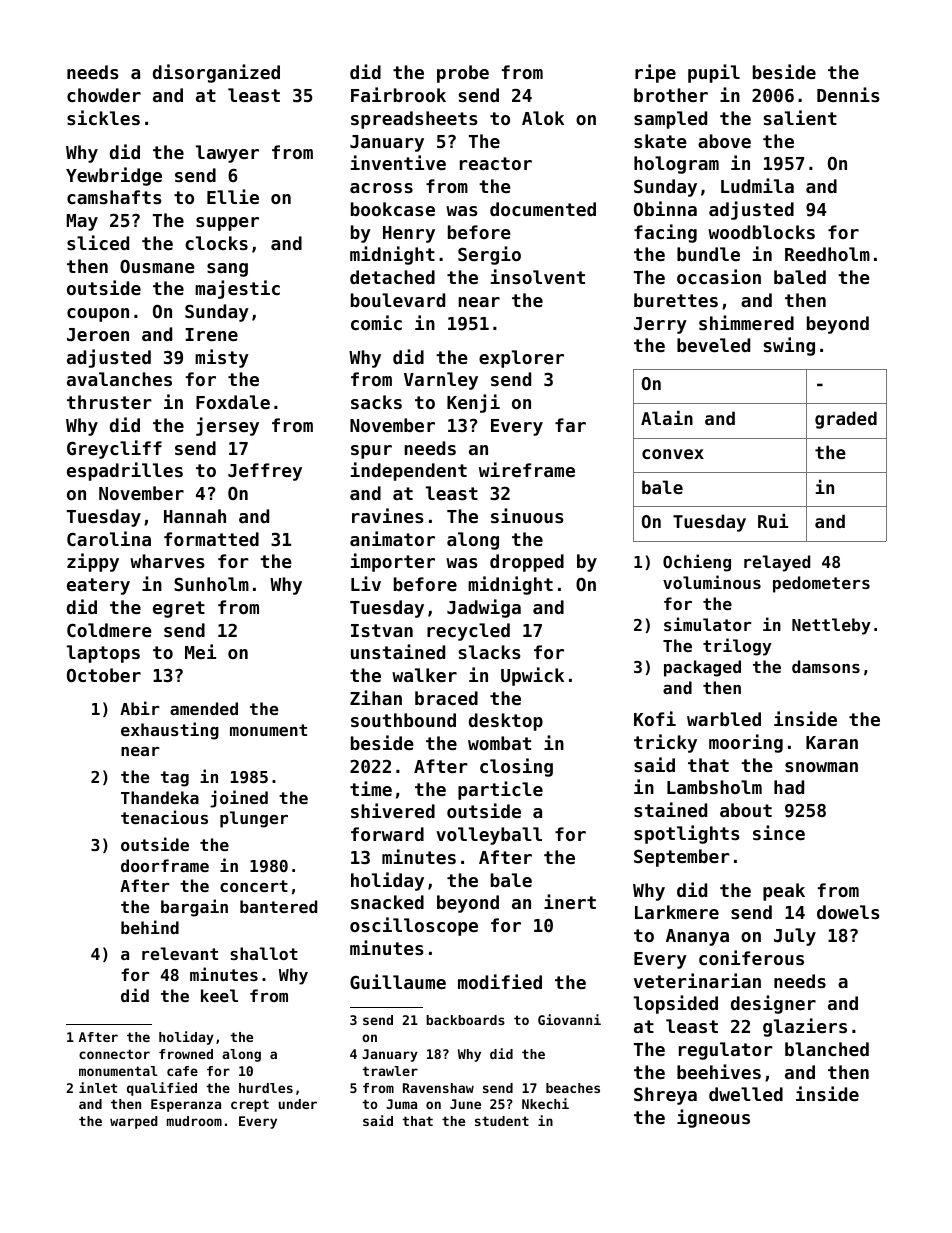  What do you see at coordinates (821, 584) in the screenshot?
I see `pedometers` at bounding box center [821, 584].
